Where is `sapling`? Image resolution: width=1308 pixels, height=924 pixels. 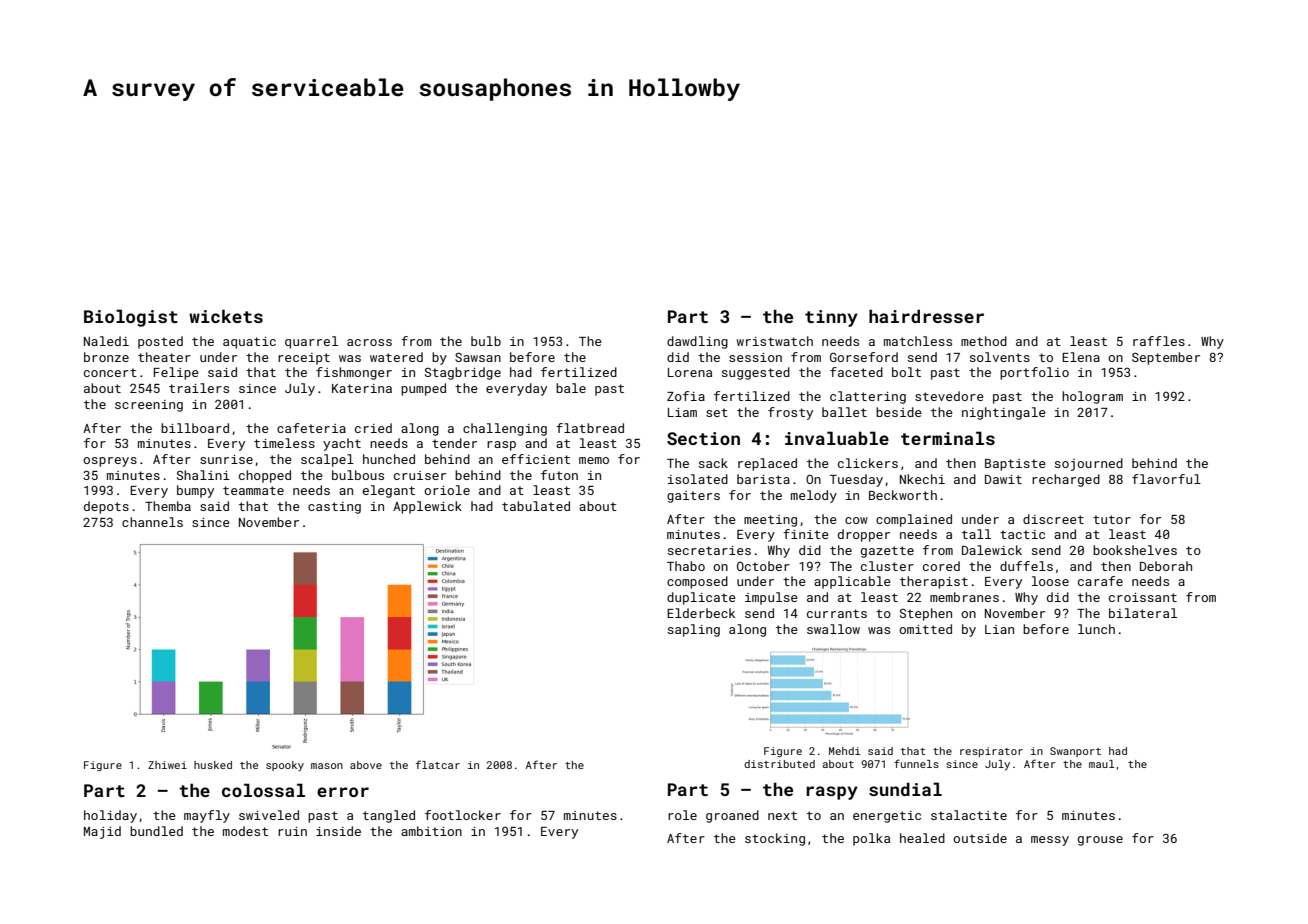 sapling is located at coordinates (694, 630).
